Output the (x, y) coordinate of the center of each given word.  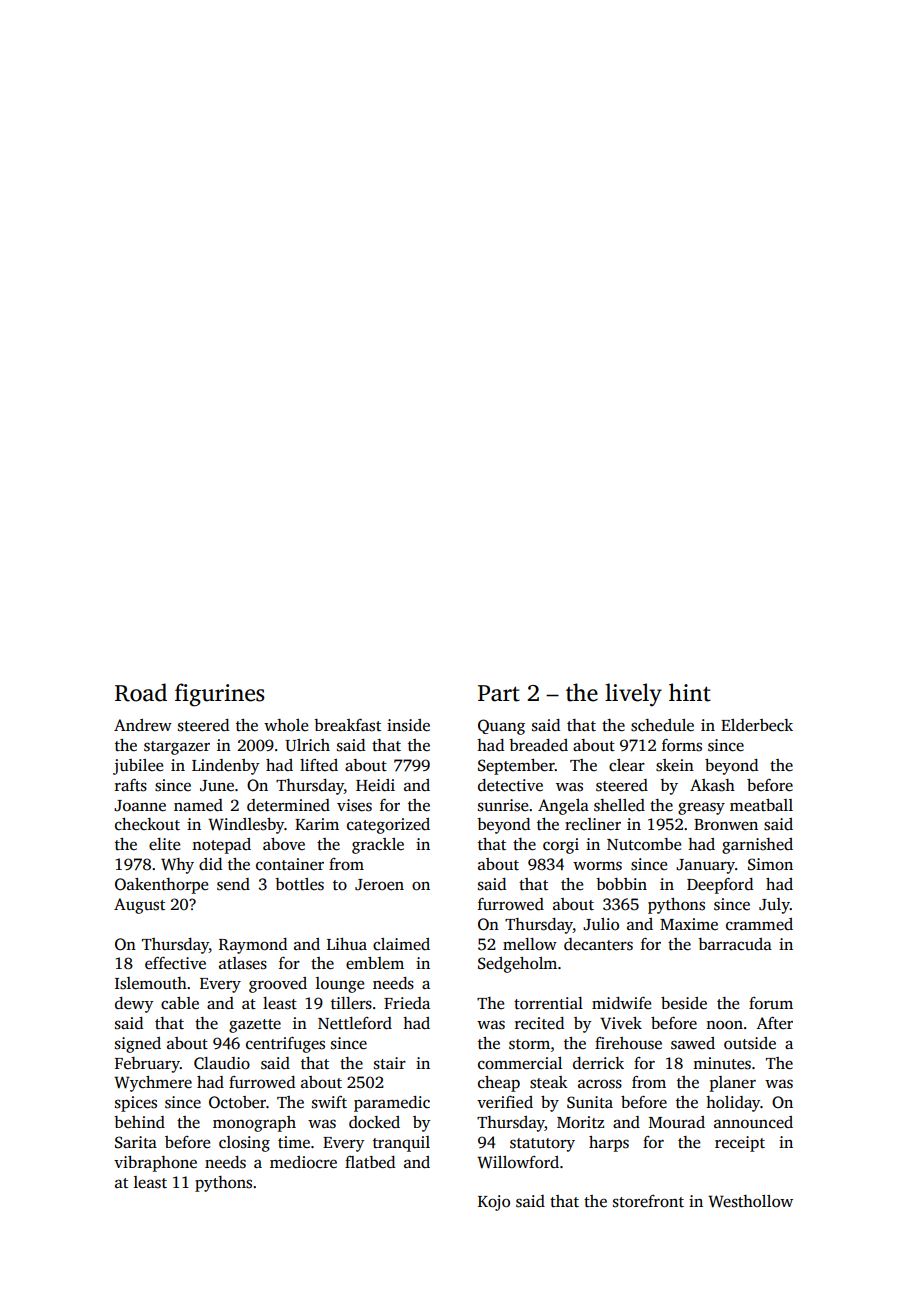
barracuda (735, 944)
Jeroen (379, 885)
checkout (147, 824)
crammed (759, 924)
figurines (220, 695)
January (705, 866)
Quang (501, 727)
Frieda (407, 1003)
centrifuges (285, 1045)
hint (690, 692)
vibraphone (155, 1164)
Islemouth (151, 983)
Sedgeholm (517, 965)
